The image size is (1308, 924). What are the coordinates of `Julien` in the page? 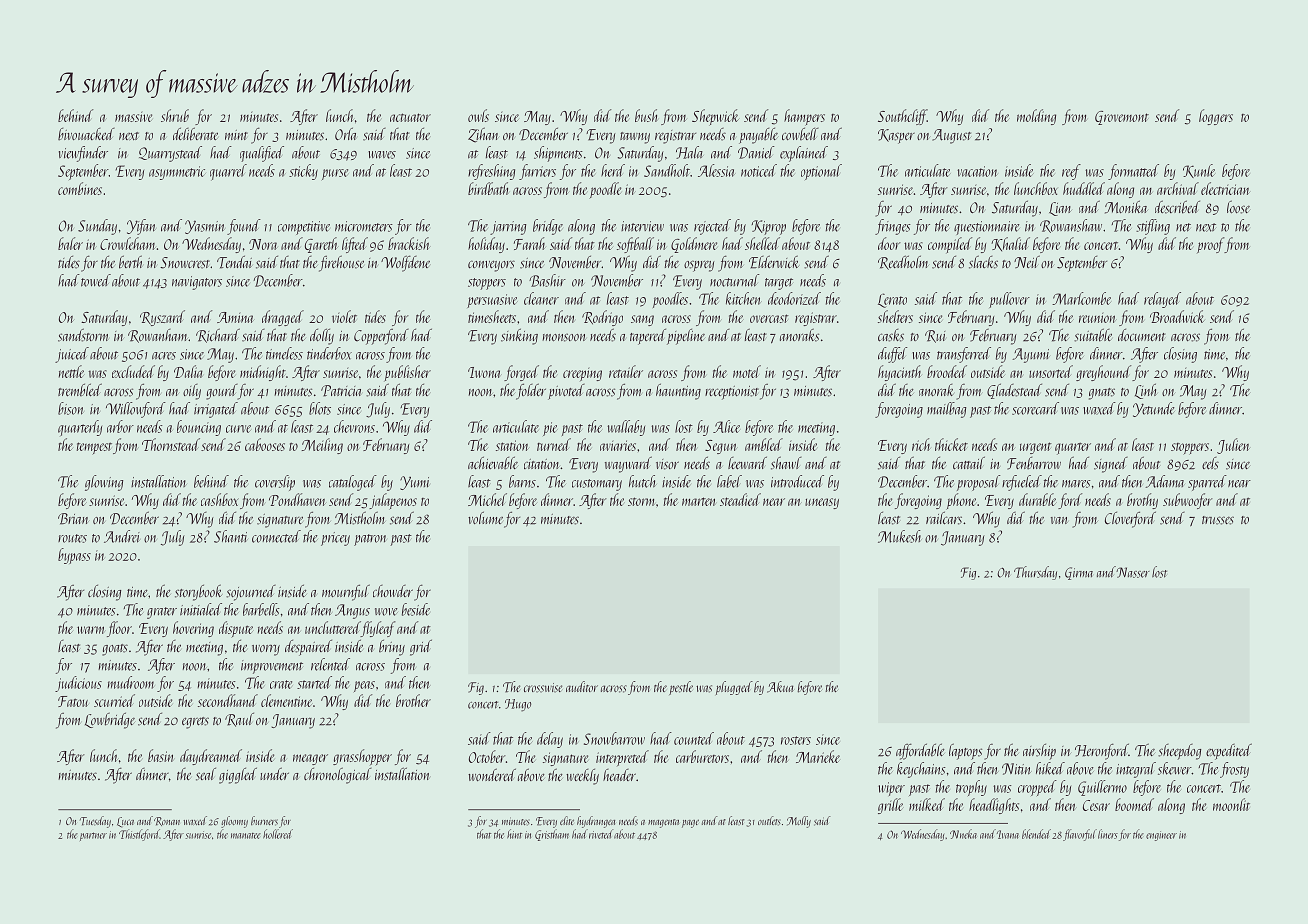 It's located at (1233, 446).
